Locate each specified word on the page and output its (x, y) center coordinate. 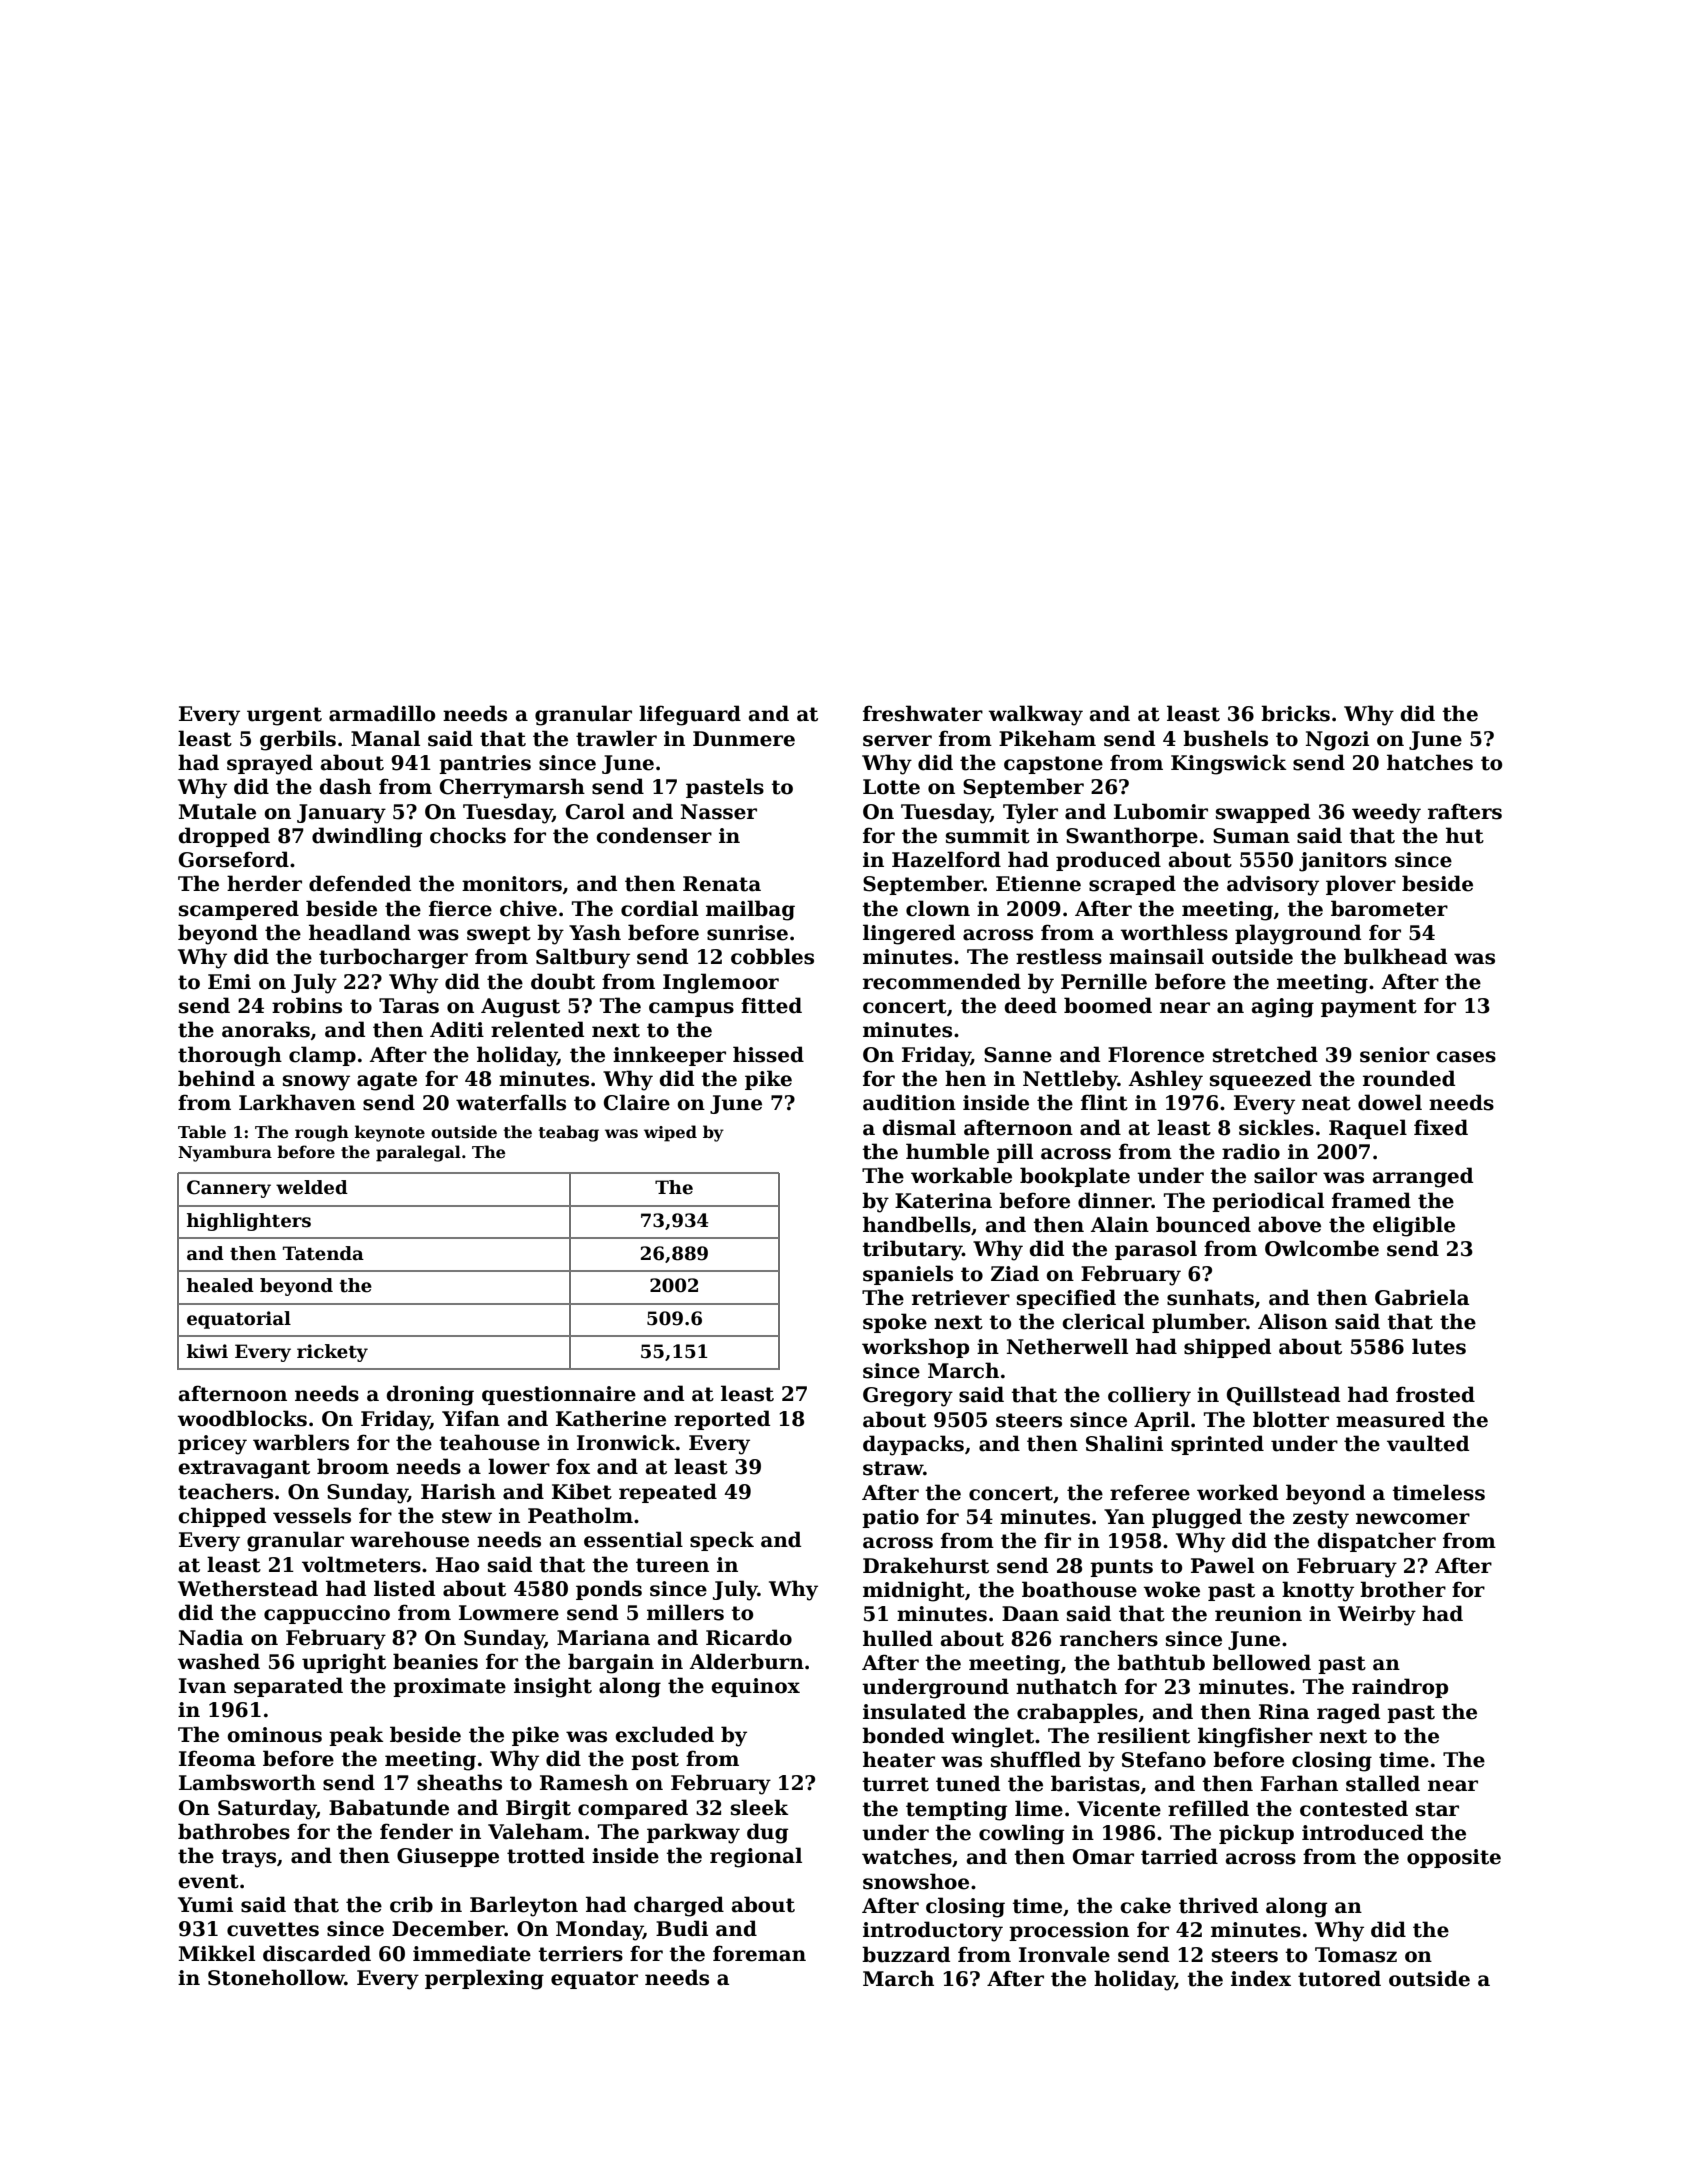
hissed (768, 1054)
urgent (284, 716)
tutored (1339, 1978)
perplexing (484, 1979)
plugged (1197, 1518)
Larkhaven (297, 1102)
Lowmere (509, 1613)
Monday (599, 1930)
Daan (1030, 1614)
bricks (1295, 713)
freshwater (923, 713)
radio (1251, 1151)
